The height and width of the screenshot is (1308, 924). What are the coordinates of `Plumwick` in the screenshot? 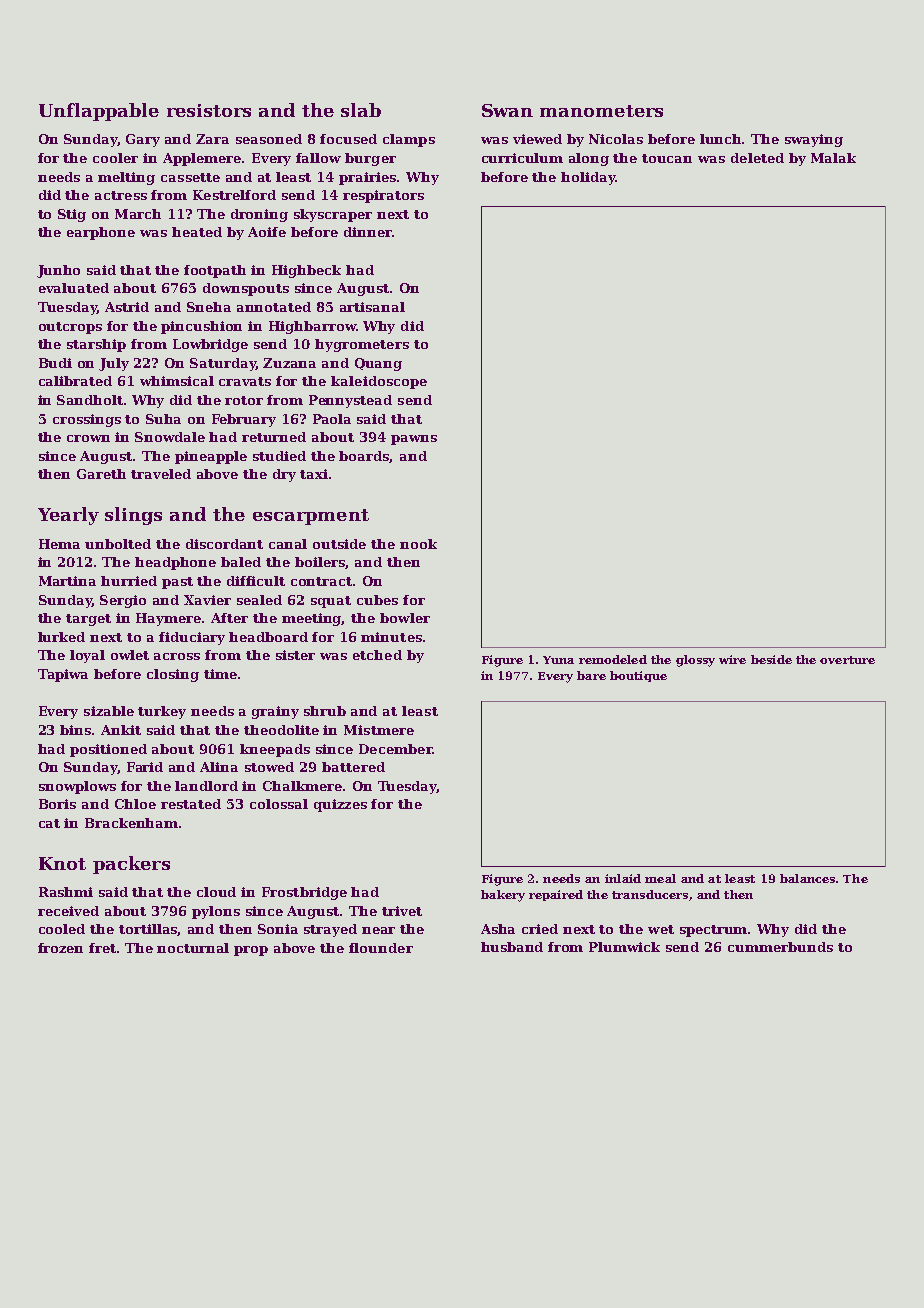 It's located at (624, 947).
